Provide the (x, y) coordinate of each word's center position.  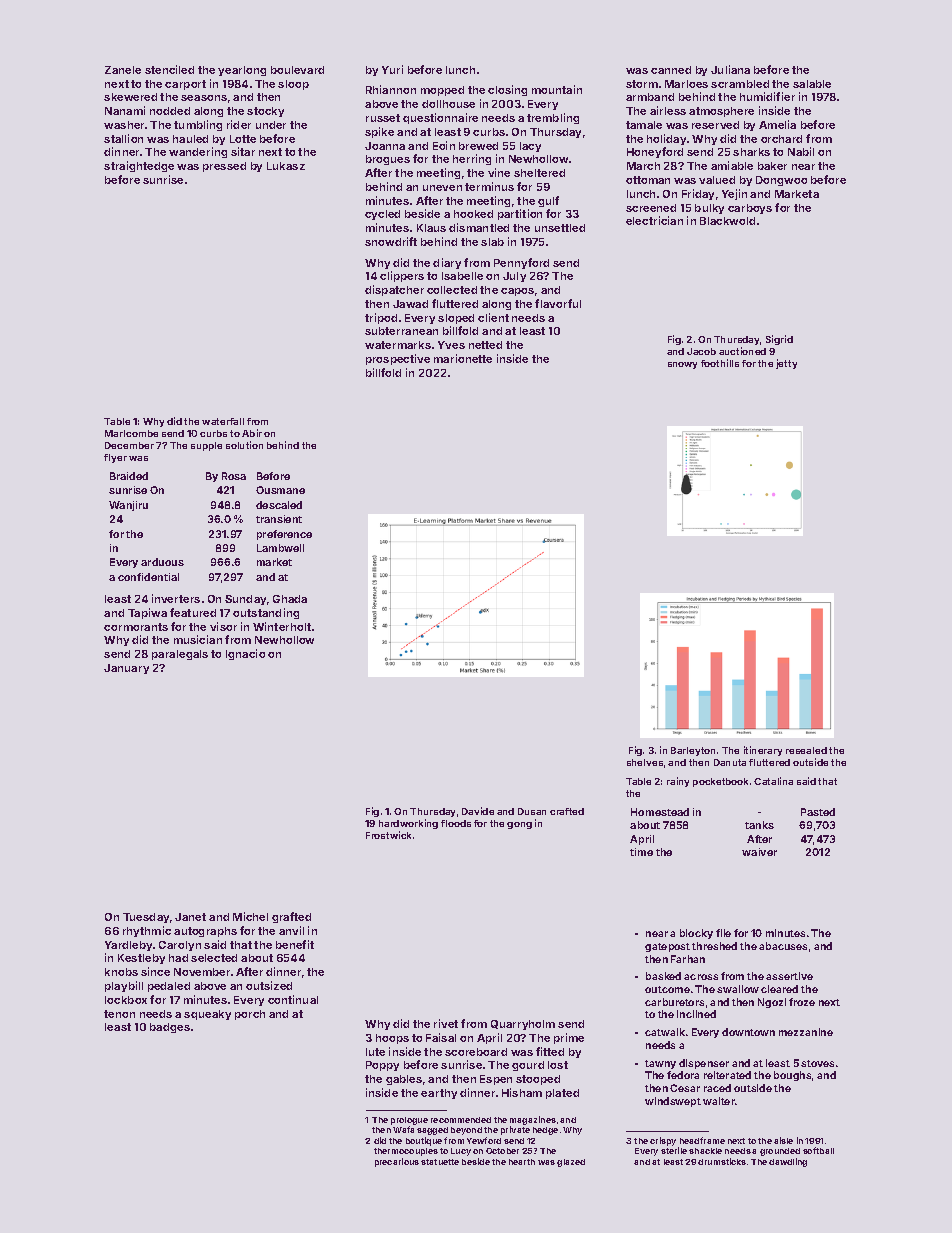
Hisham (522, 1092)
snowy (682, 365)
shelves (645, 762)
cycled (382, 215)
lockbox (126, 1000)
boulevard (297, 70)
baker (772, 166)
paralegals (180, 655)
